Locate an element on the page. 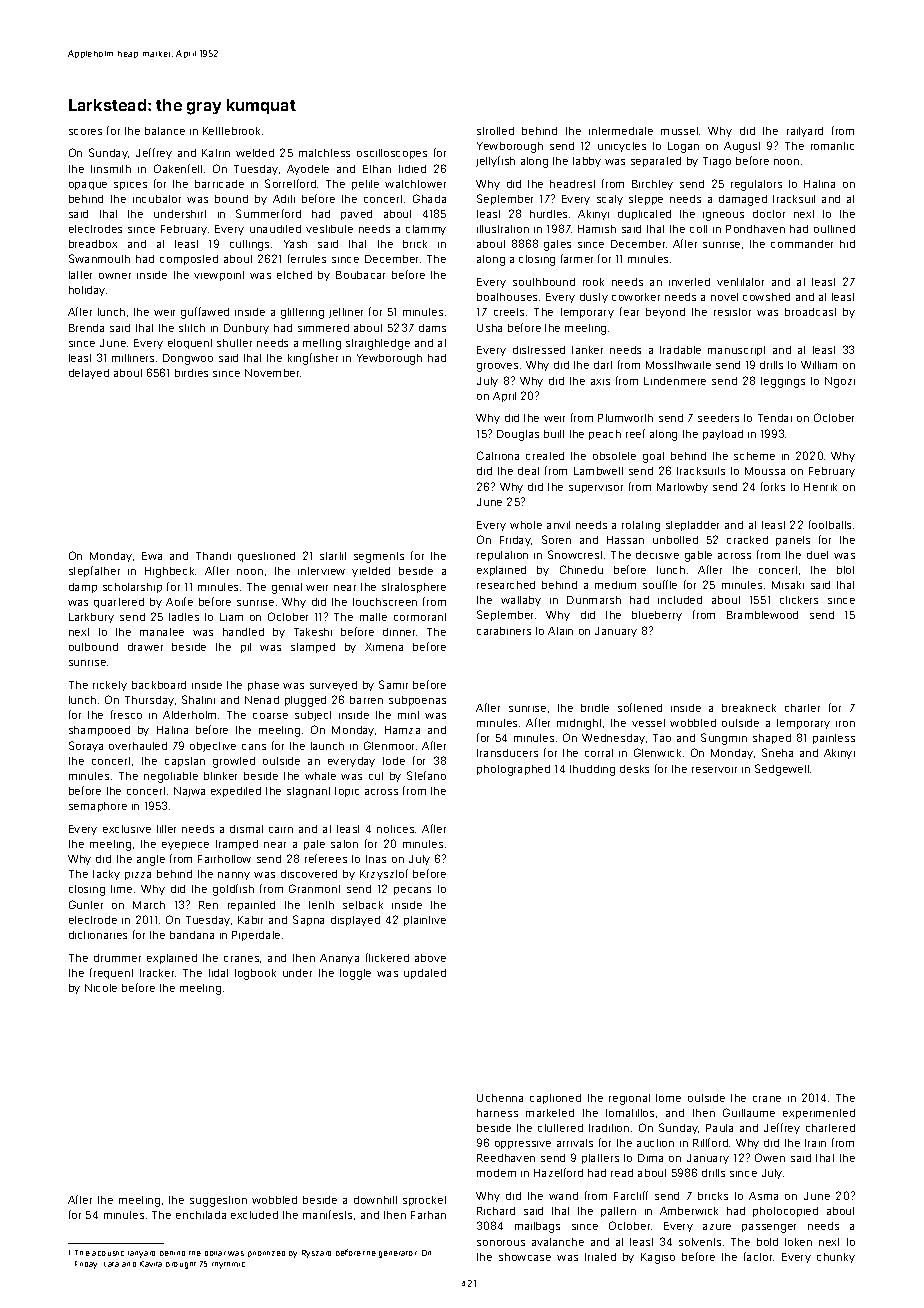  scores is located at coordinates (85, 132).
